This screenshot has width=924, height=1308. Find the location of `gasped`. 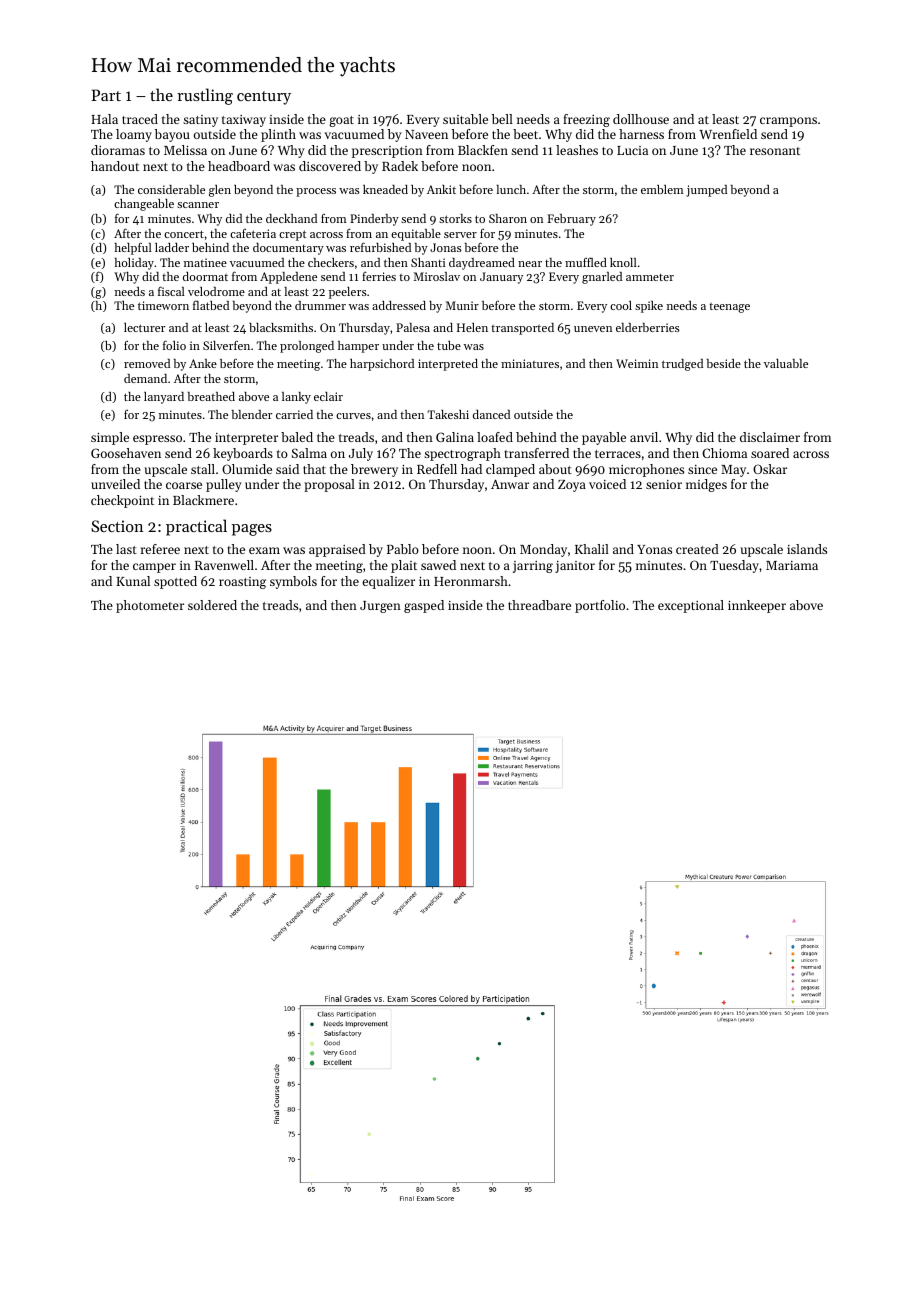

gasped is located at coordinates (424, 606).
